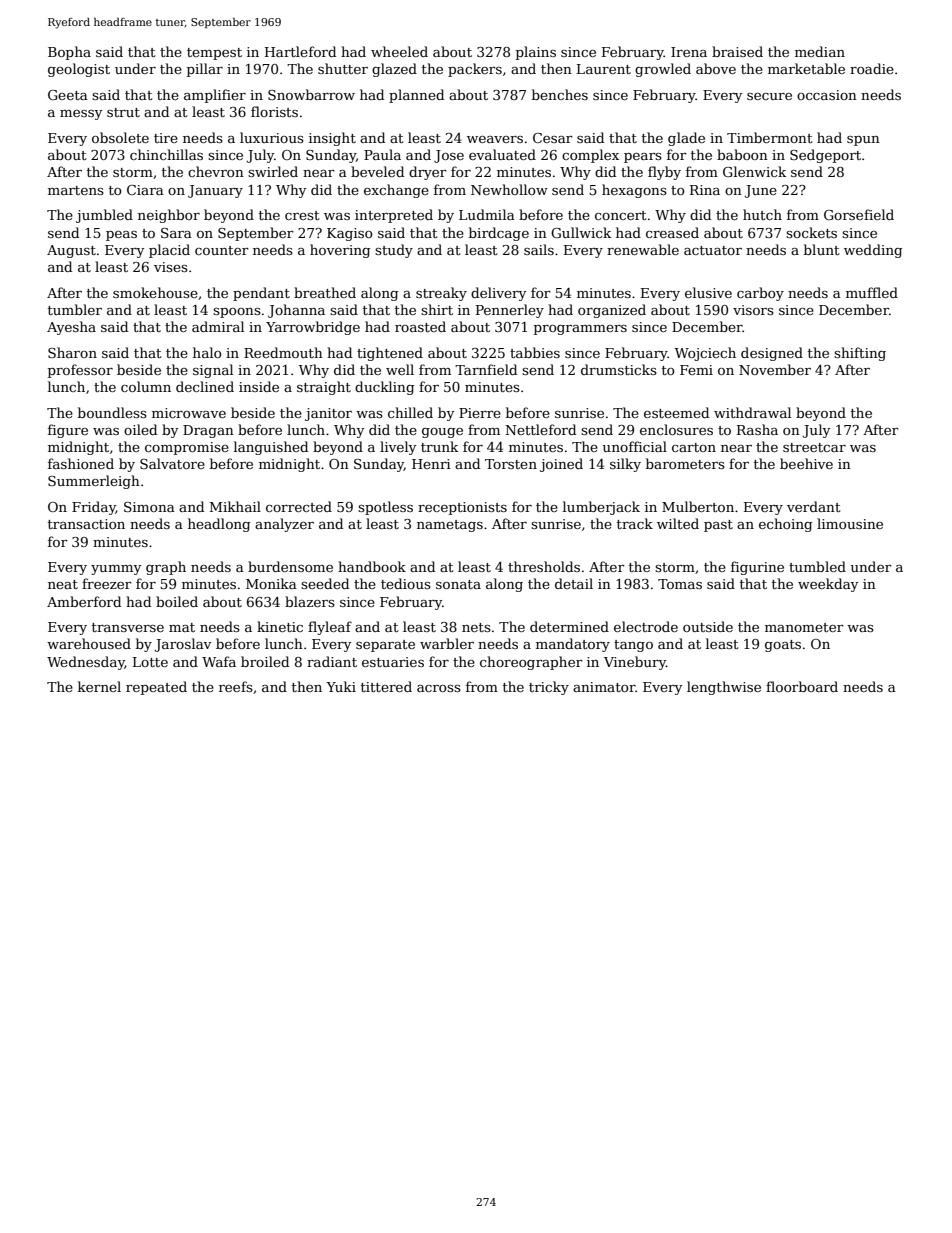 The width and height of the document is (952, 1233). Describe the element at coordinates (63, 584) in the document. I see `neat` at that location.
